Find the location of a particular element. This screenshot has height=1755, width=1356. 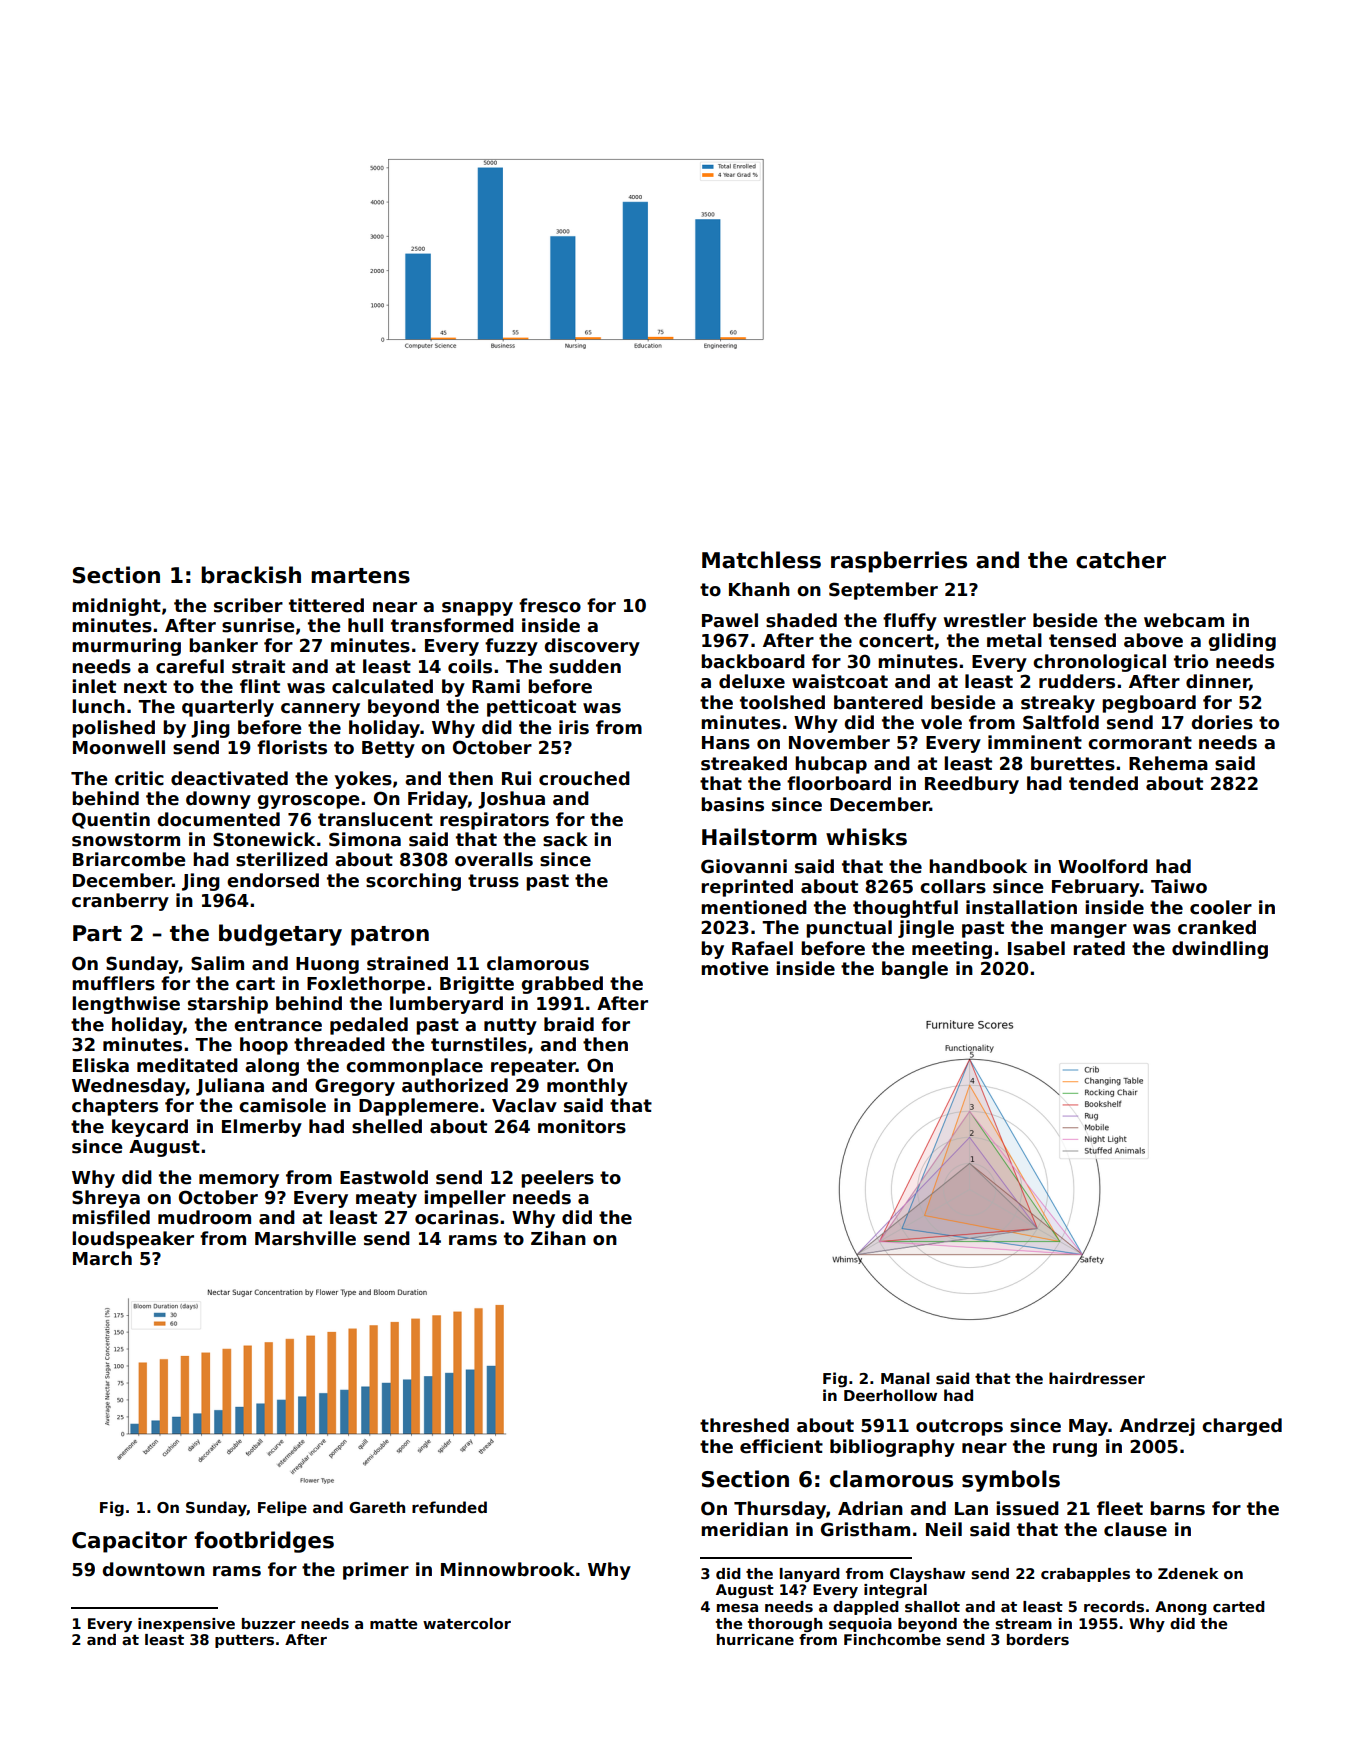

Part is located at coordinates (97, 933).
